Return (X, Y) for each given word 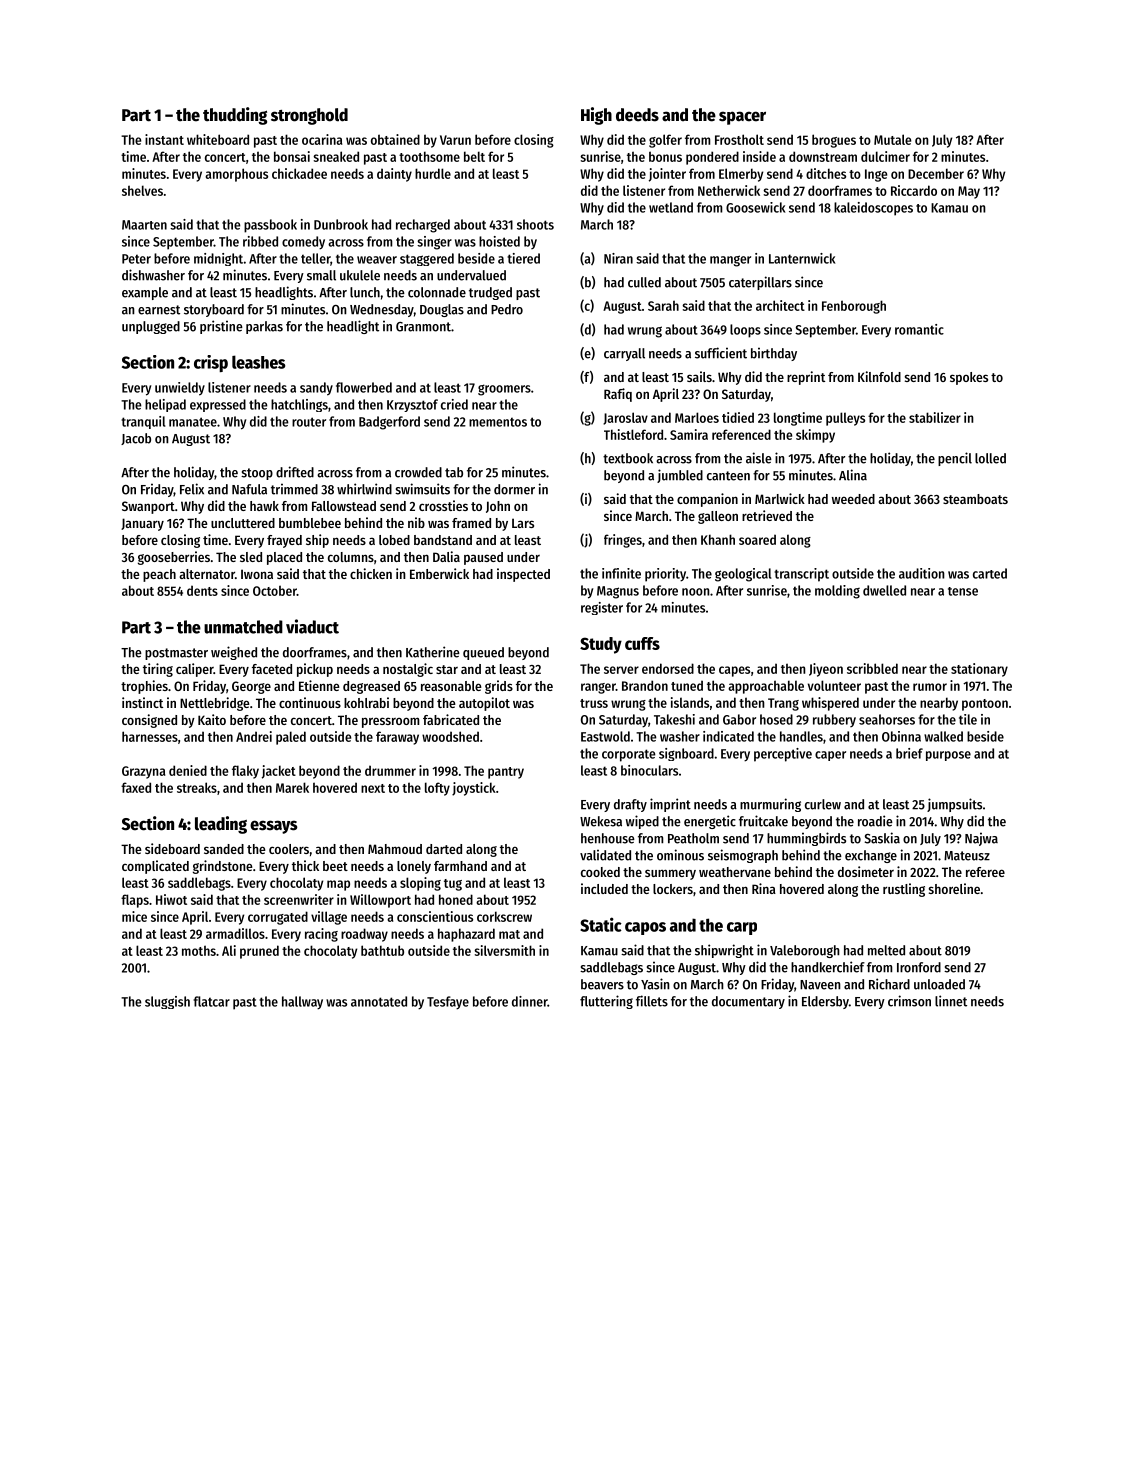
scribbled (872, 668)
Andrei (254, 736)
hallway (302, 1003)
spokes (969, 378)
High (596, 116)
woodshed (450, 736)
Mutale (892, 139)
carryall (624, 354)
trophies (144, 687)
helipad (165, 405)
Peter (136, 259)
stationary (979, 670)
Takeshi (674, 719)
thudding (235, 116)
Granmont (423, 327)
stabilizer (935, 417)
